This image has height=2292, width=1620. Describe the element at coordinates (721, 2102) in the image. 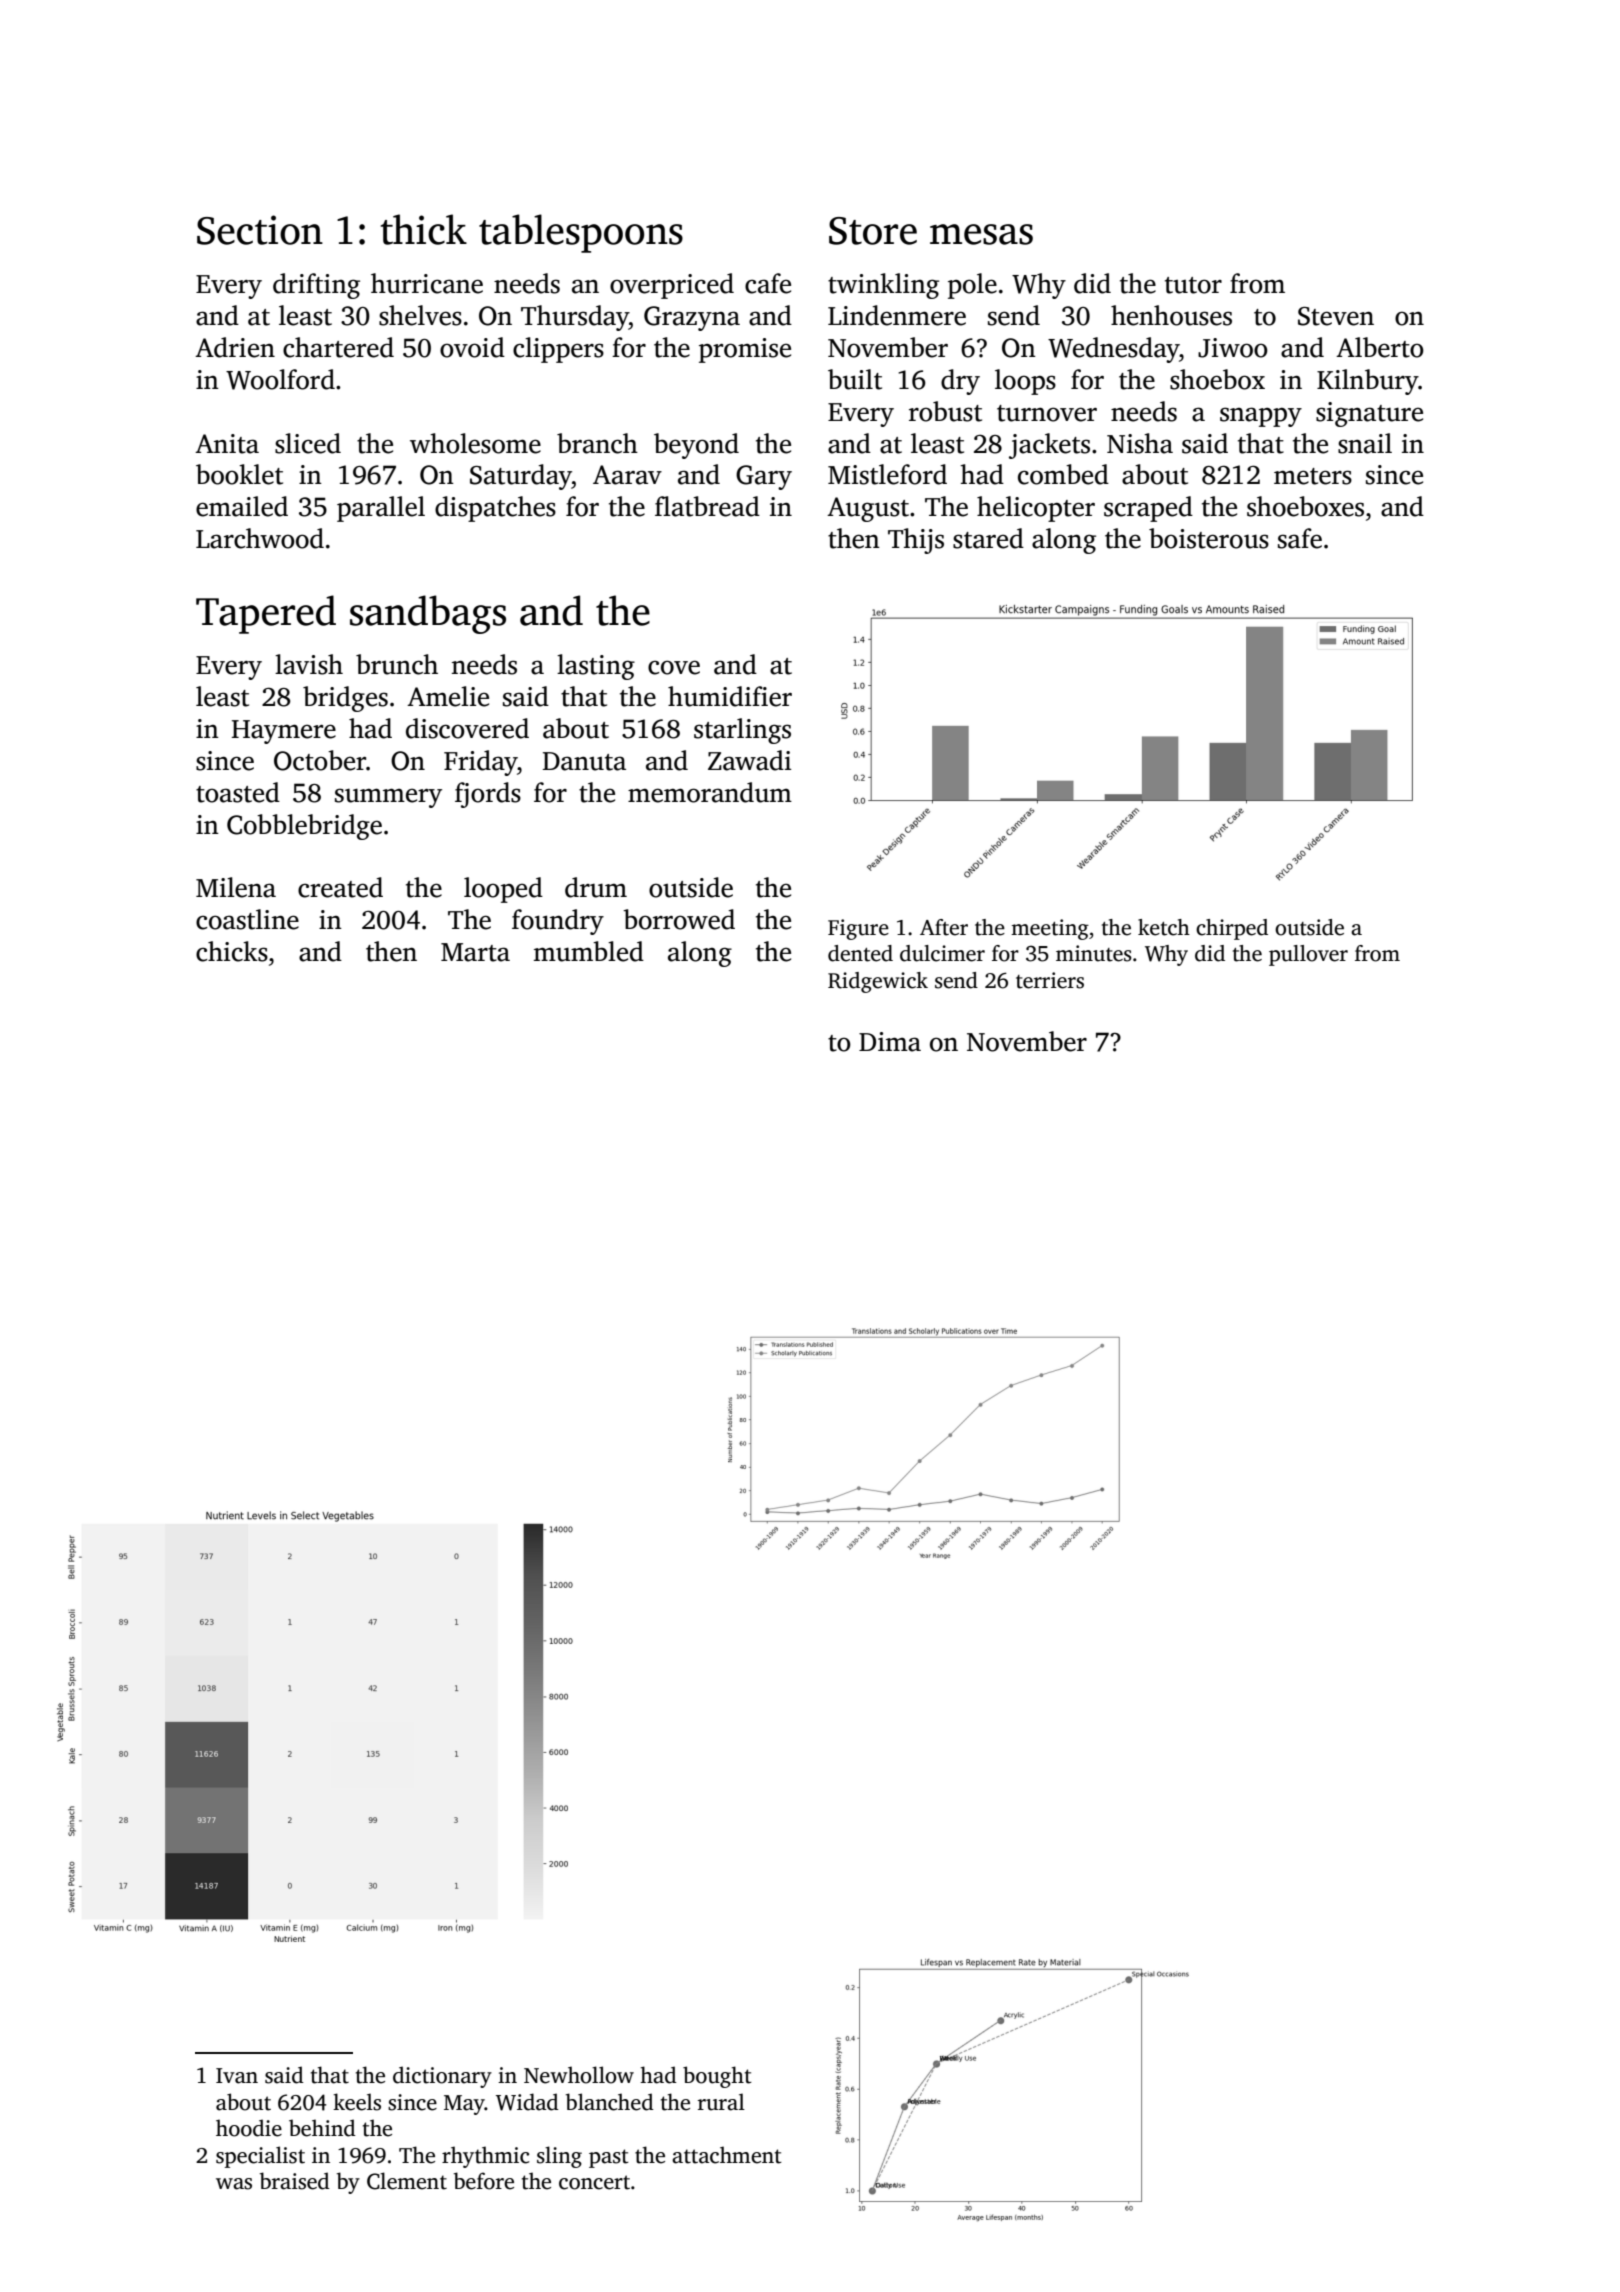

I see `rural` at that location.
